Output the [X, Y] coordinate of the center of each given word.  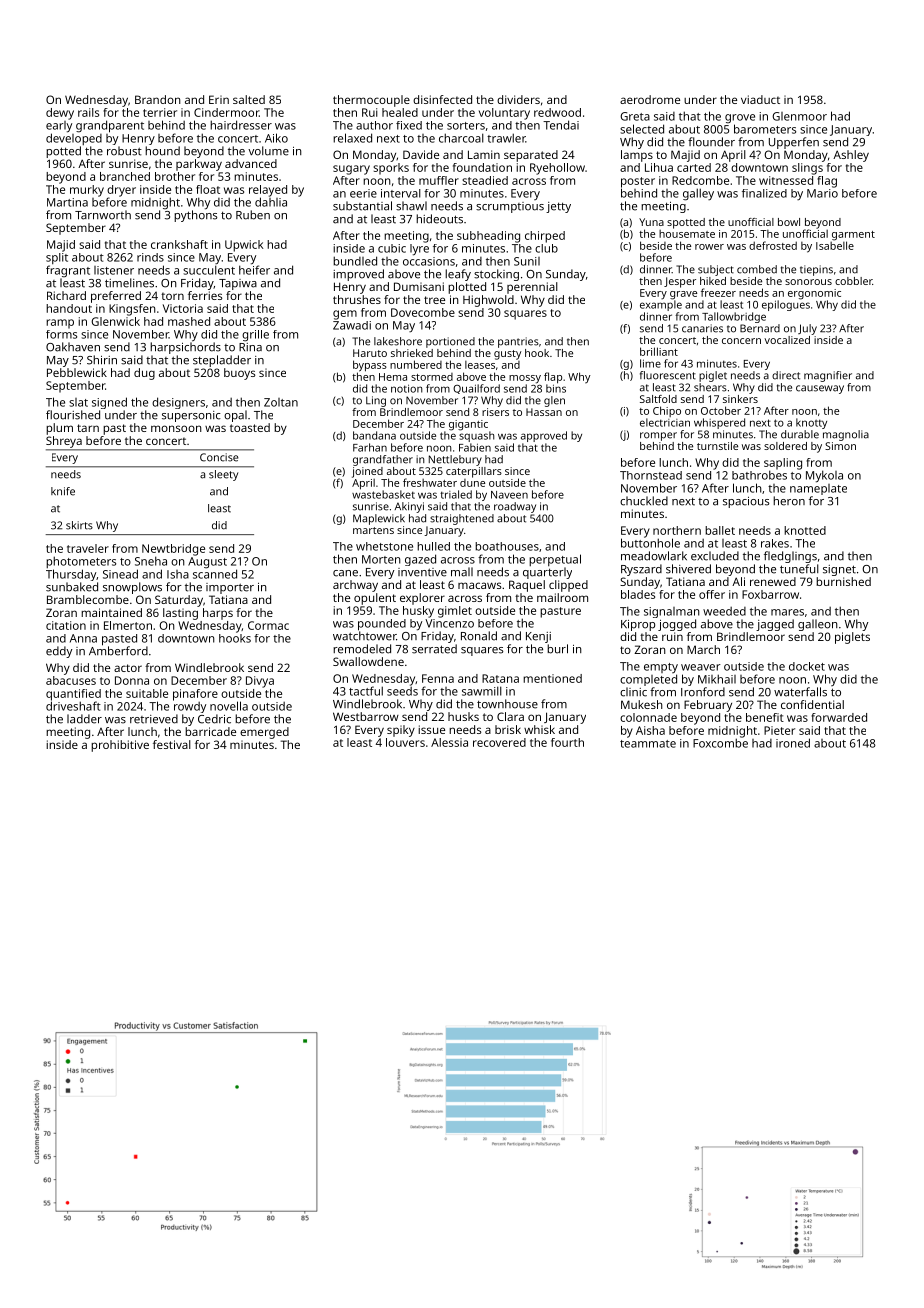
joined [367, 472]
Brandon [158, 99]
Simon [840, 446]
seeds [402, 691]
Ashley [851, 156]
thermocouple [371, 101]
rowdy [190, 707]
